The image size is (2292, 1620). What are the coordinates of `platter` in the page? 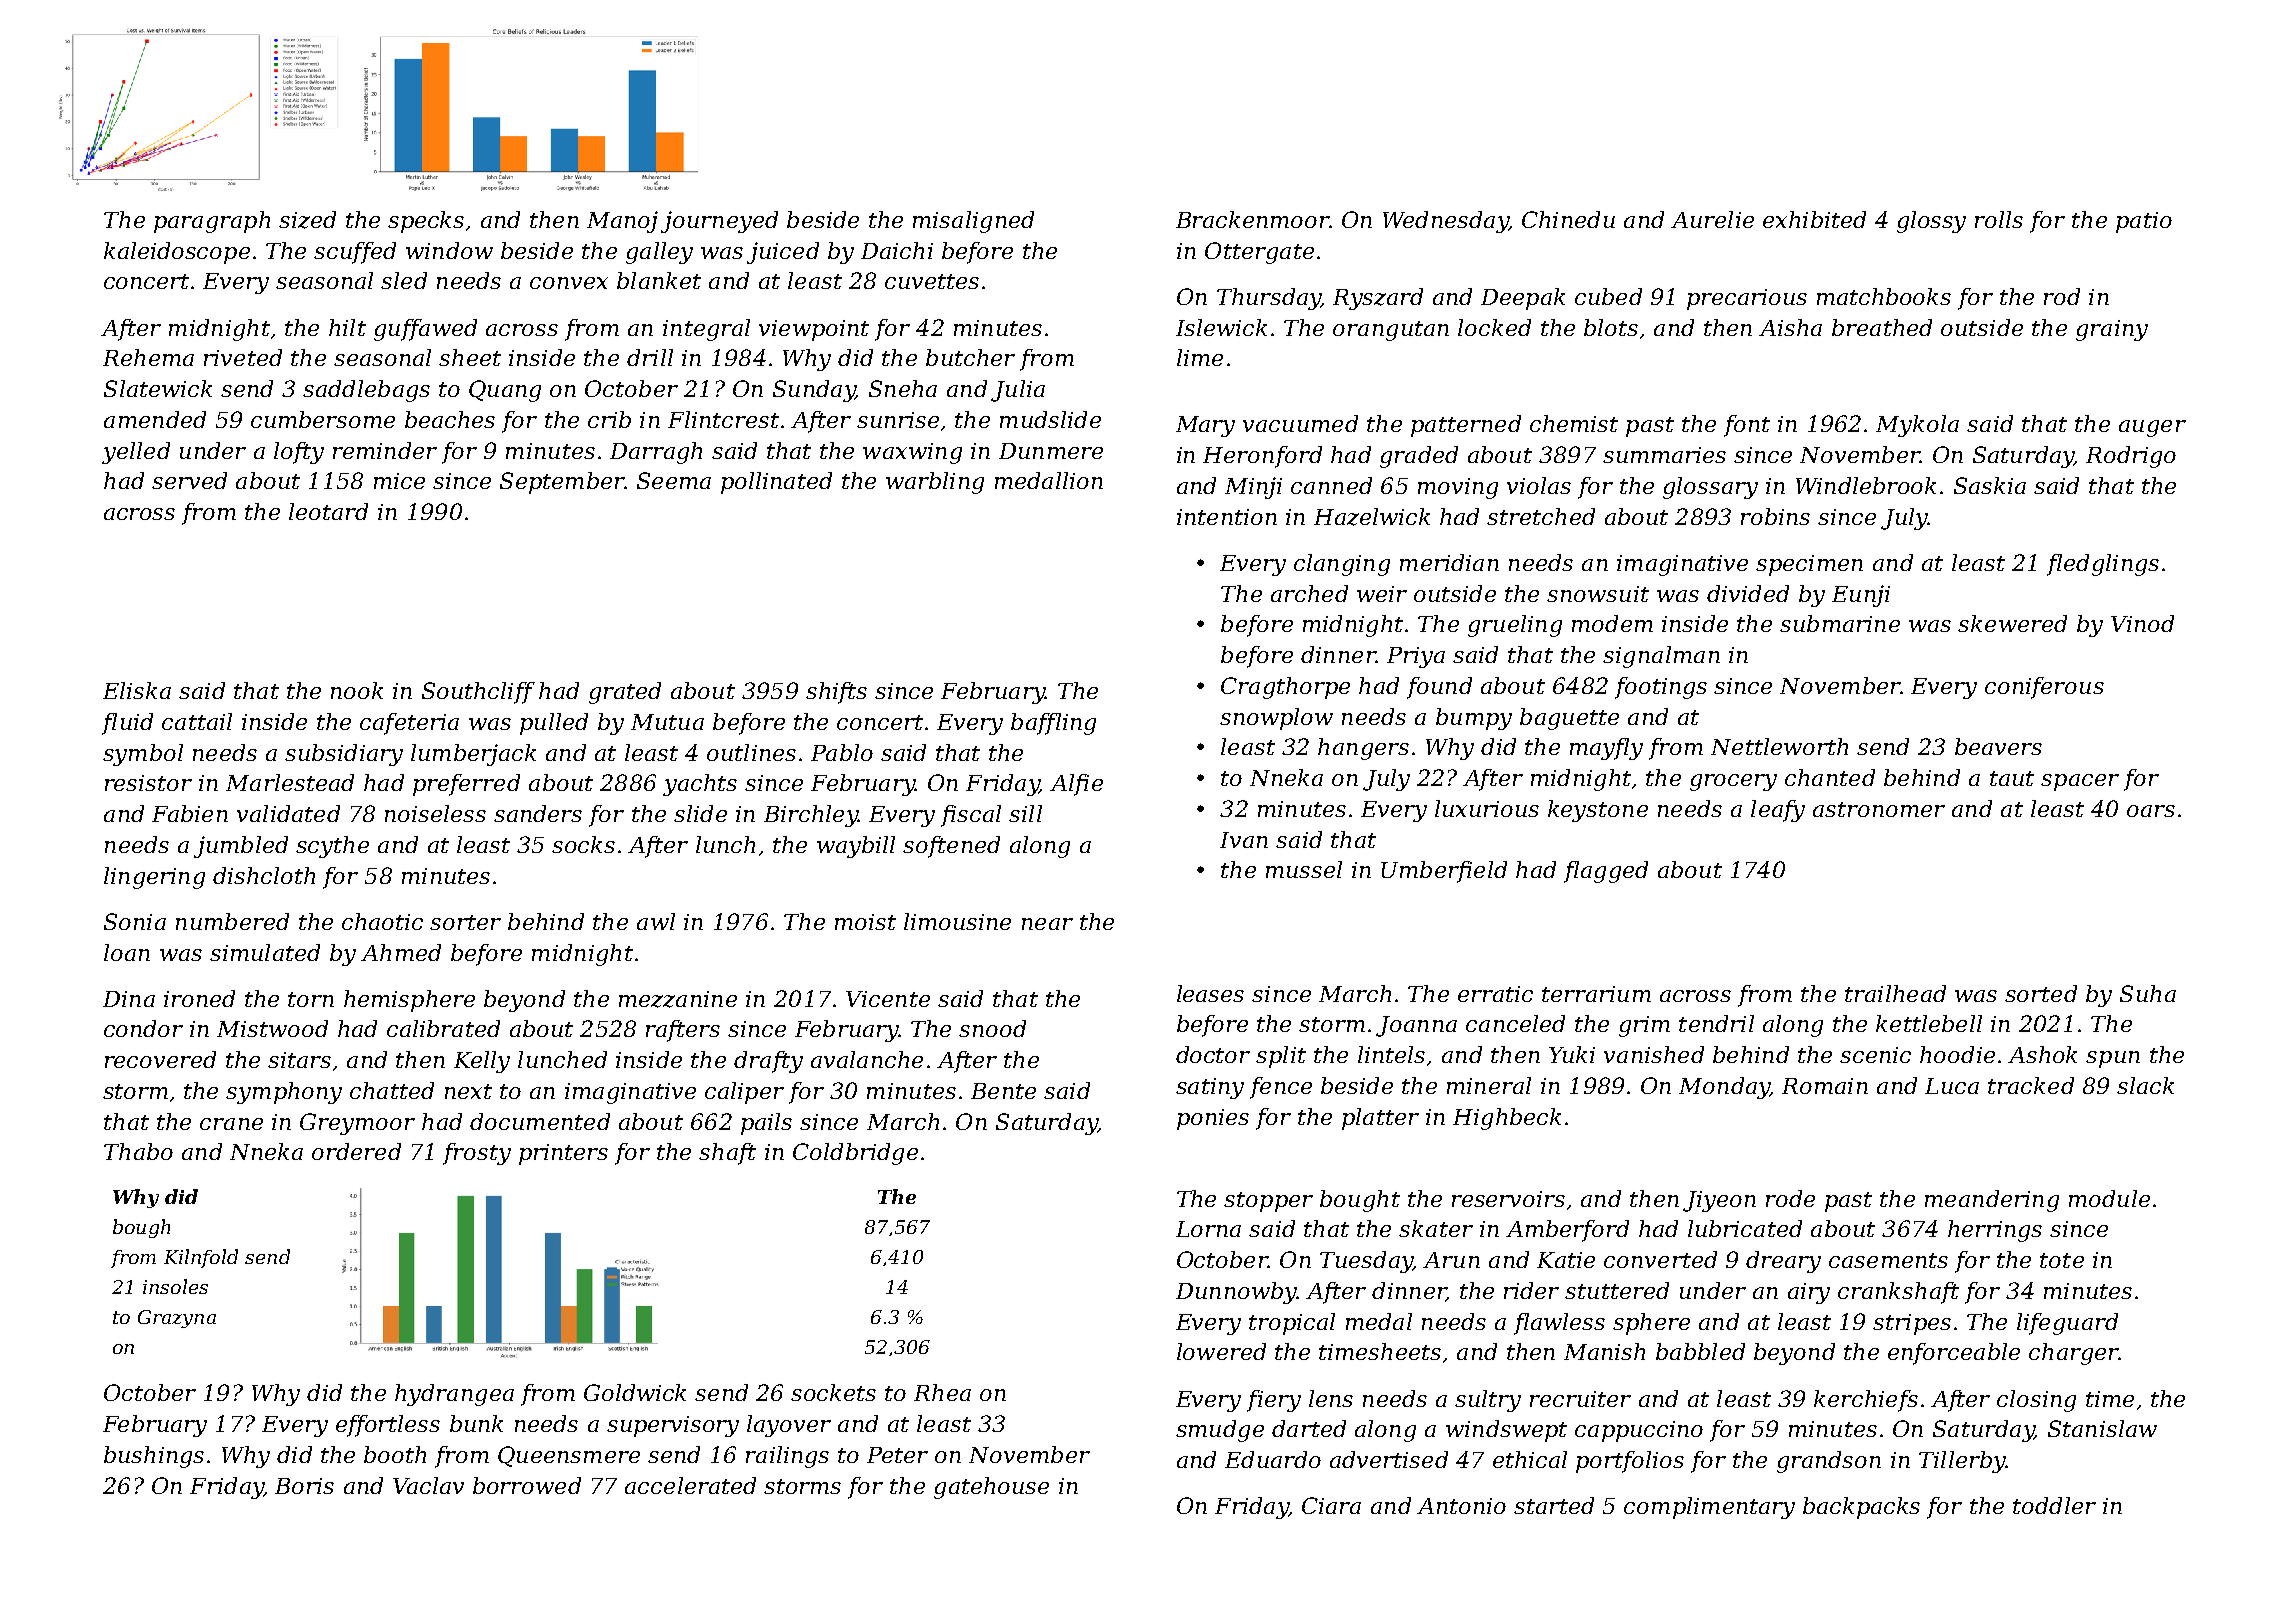 It's located at (1380, 1119).
